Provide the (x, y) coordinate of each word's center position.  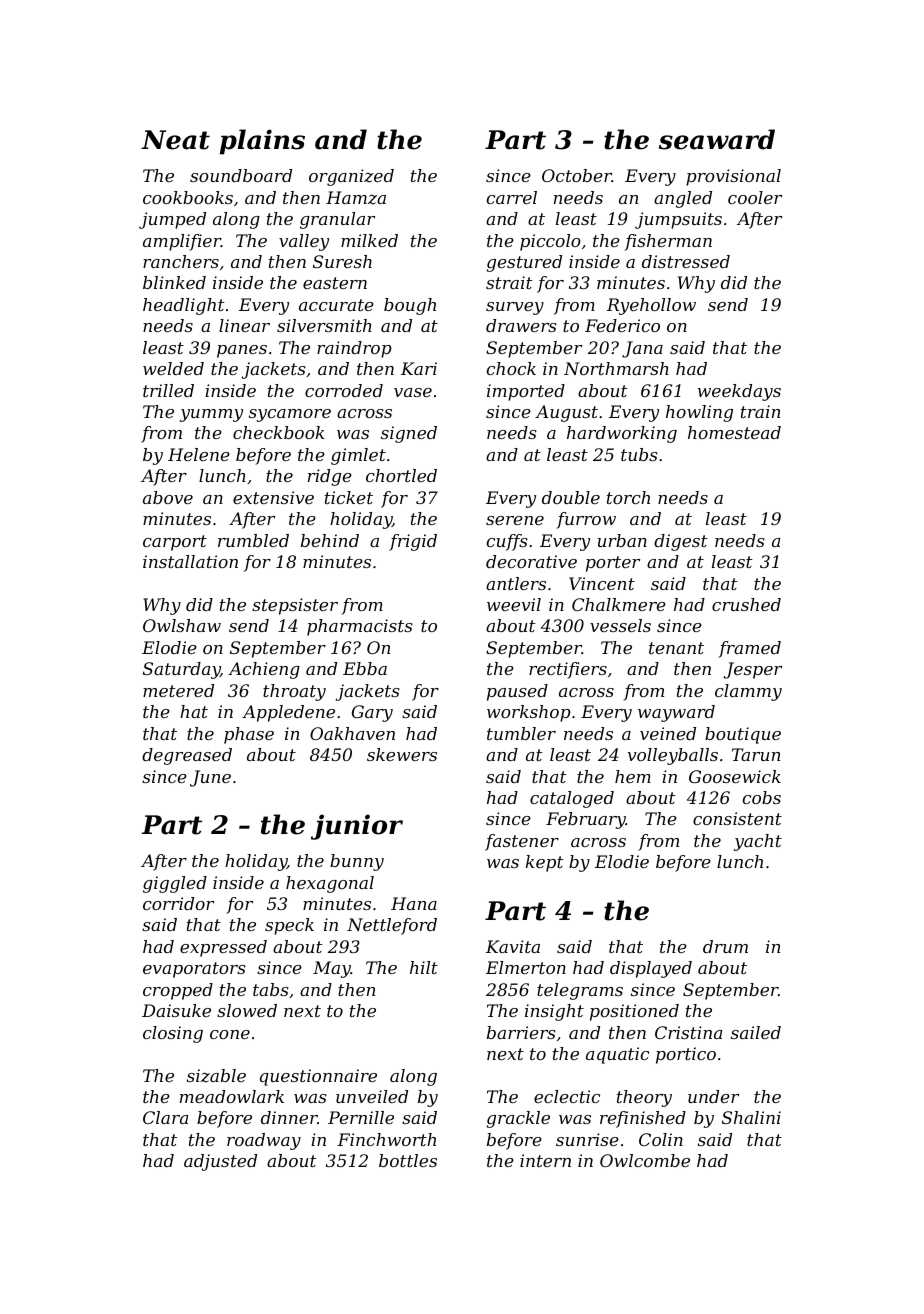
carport (175, 543)
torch (628, 497)
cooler (755, 197)
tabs (271, 989)
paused (517, 692)
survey (515, 308)
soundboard (241, 175)
